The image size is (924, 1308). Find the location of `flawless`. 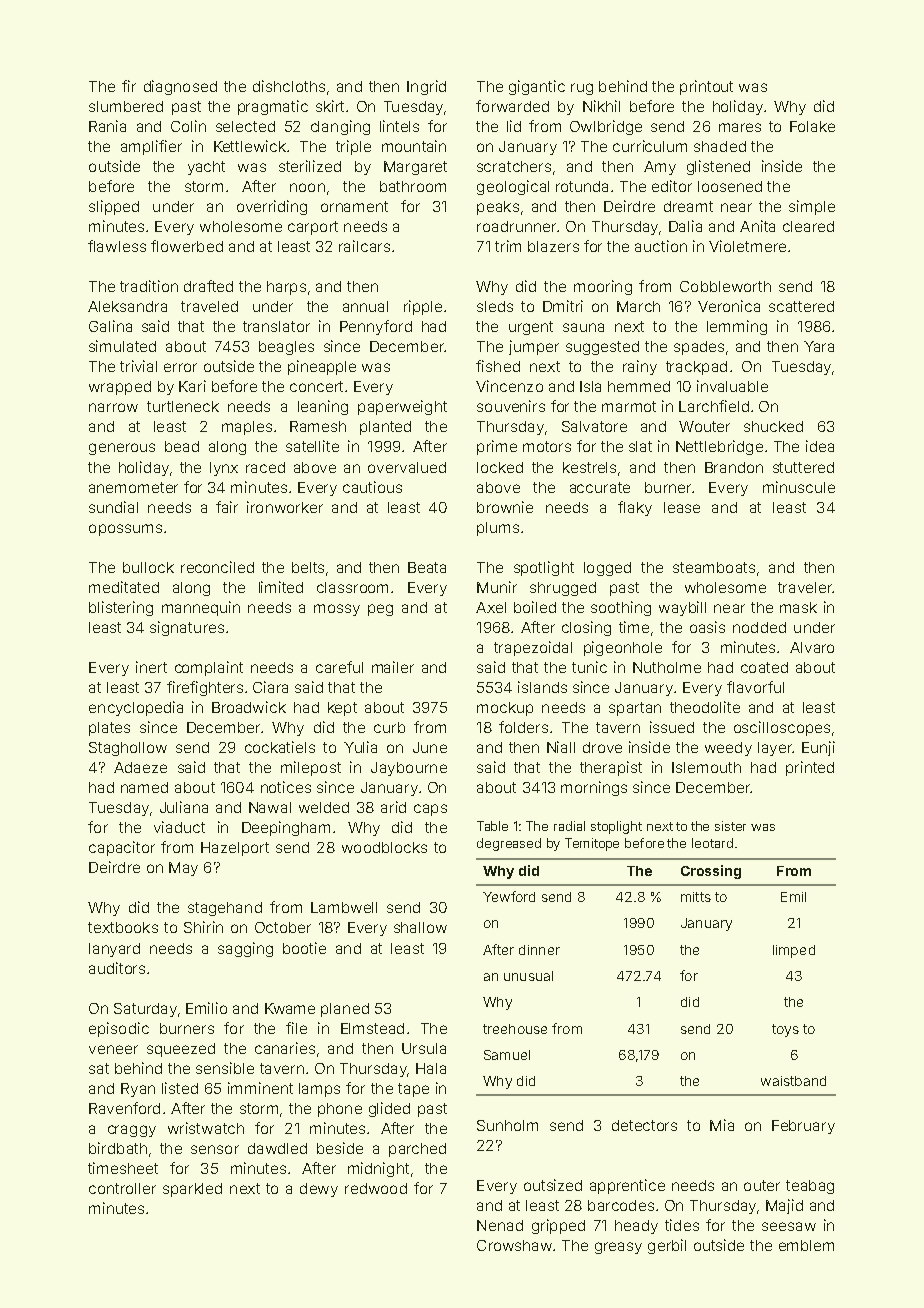

flawless is located at coordinates (117, 246).
